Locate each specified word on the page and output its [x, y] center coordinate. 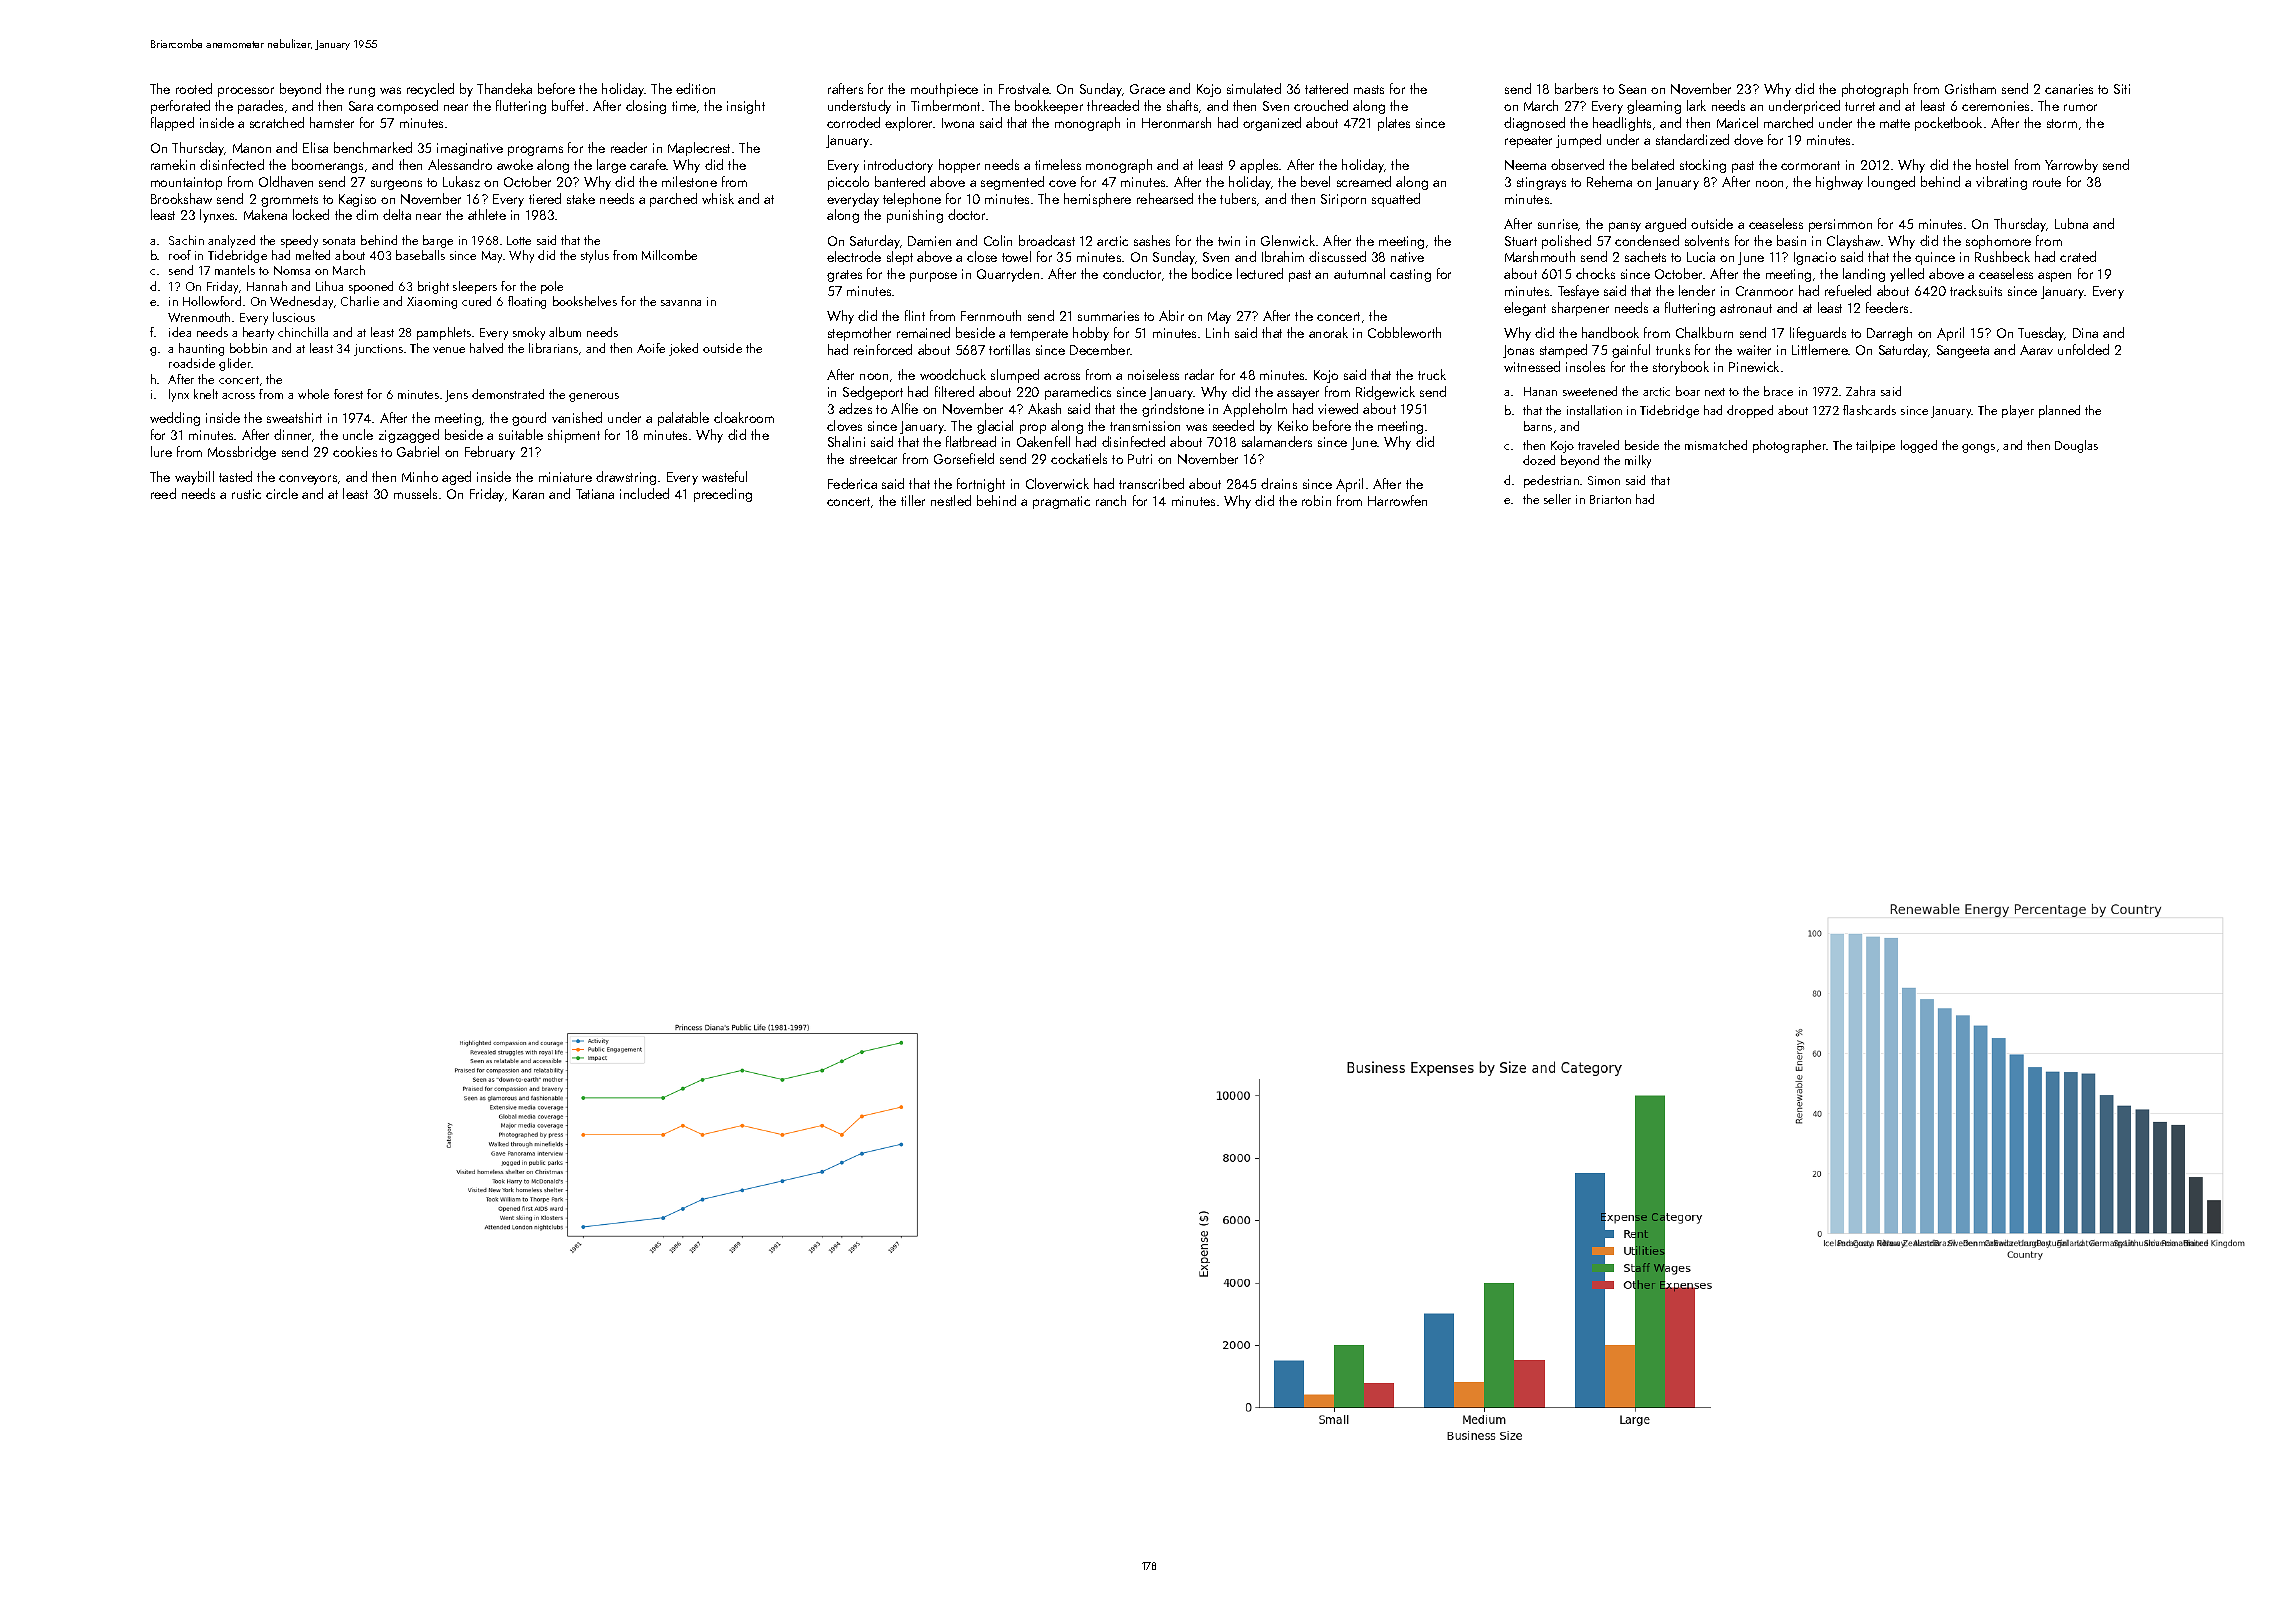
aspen [2054, 277]
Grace [1147, 89]
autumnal [1359, 273]
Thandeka [504, 88]
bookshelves [585, 301]
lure [161, 451]
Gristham [1970, 88]
